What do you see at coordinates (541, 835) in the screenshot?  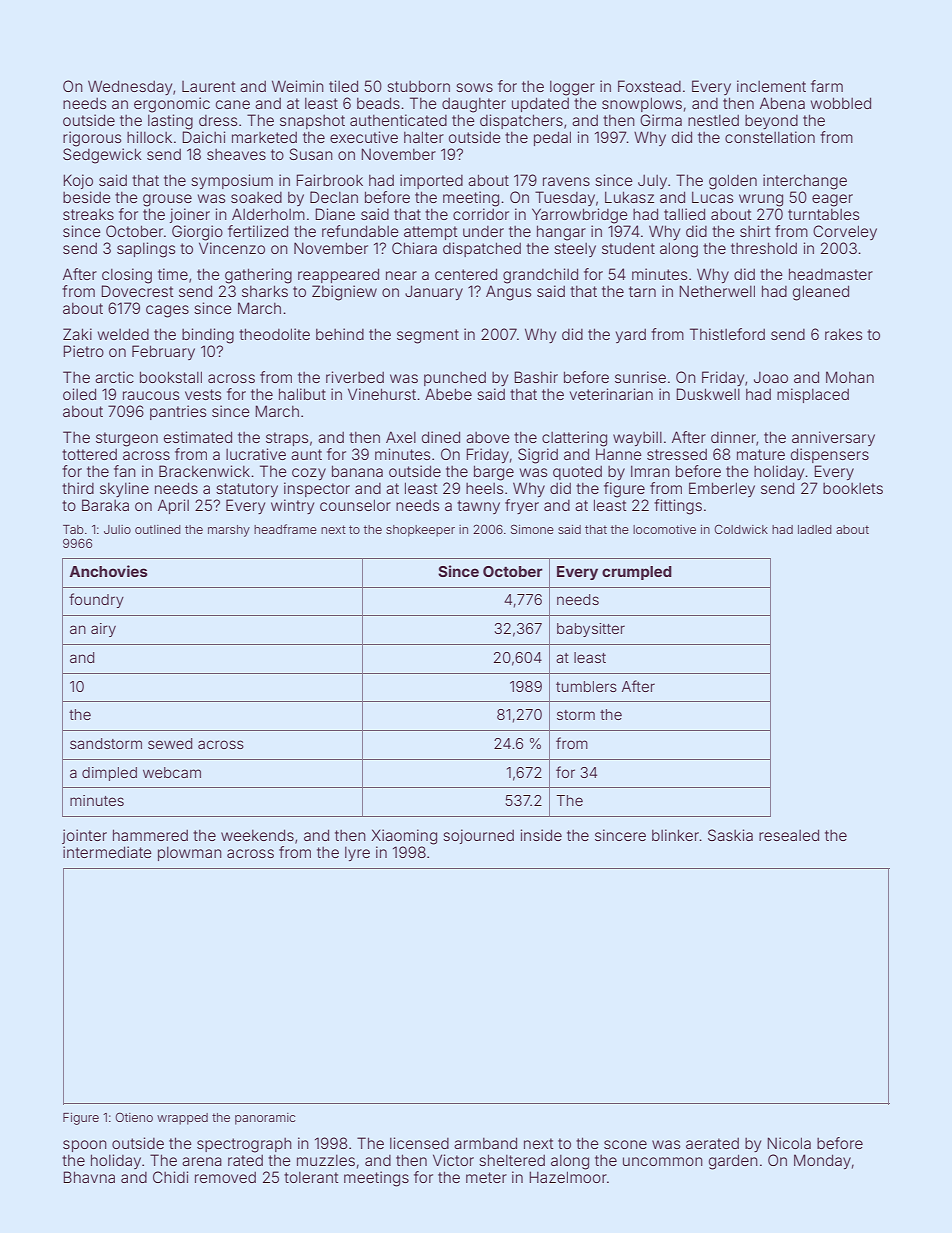 I see `inside` at bounding box center [541, 835].
